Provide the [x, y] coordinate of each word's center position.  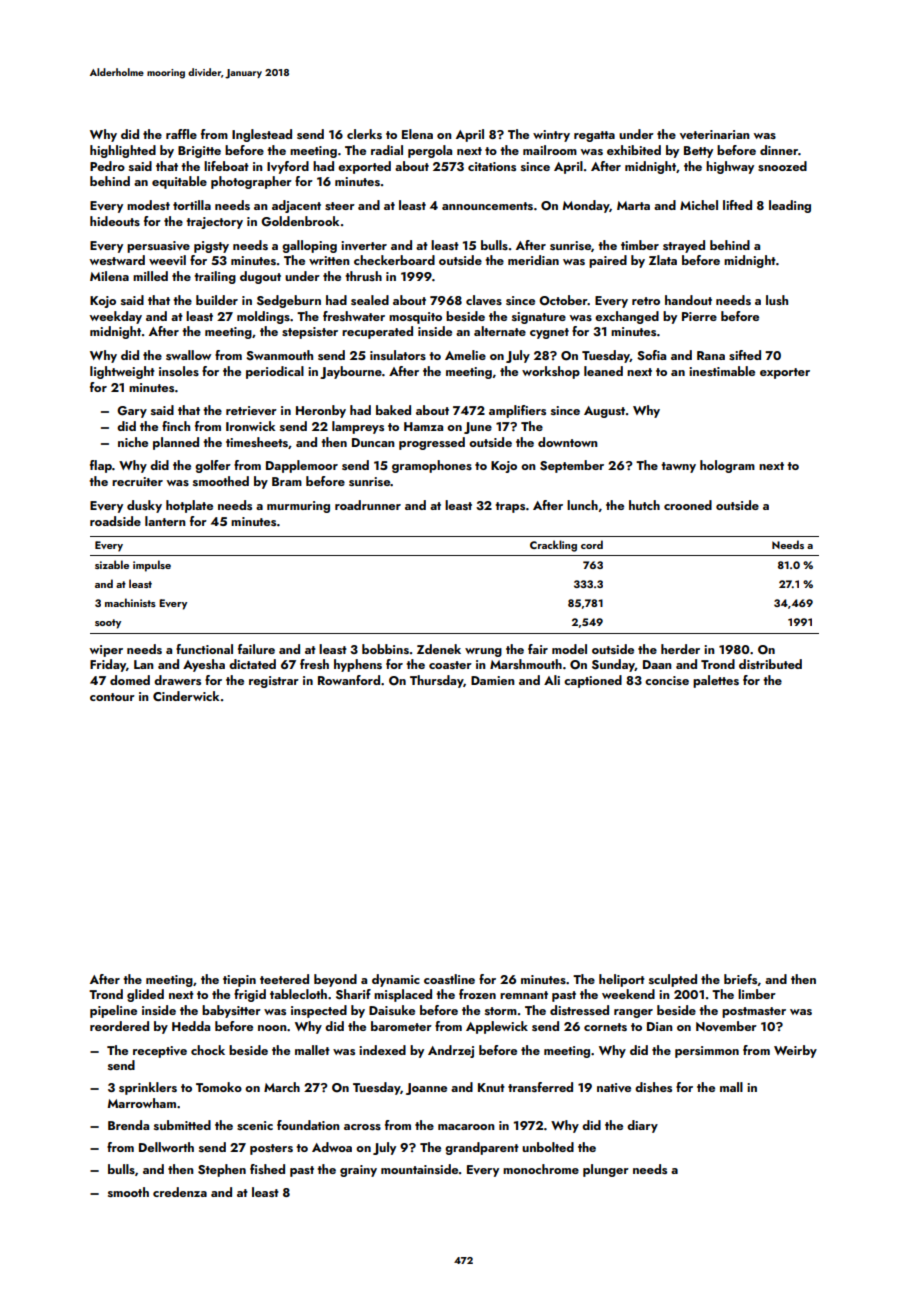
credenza [180, 1192]
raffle [181, 134]
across [362, 1127]
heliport [622, 980]
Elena [417, 134]
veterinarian [715, 134]
